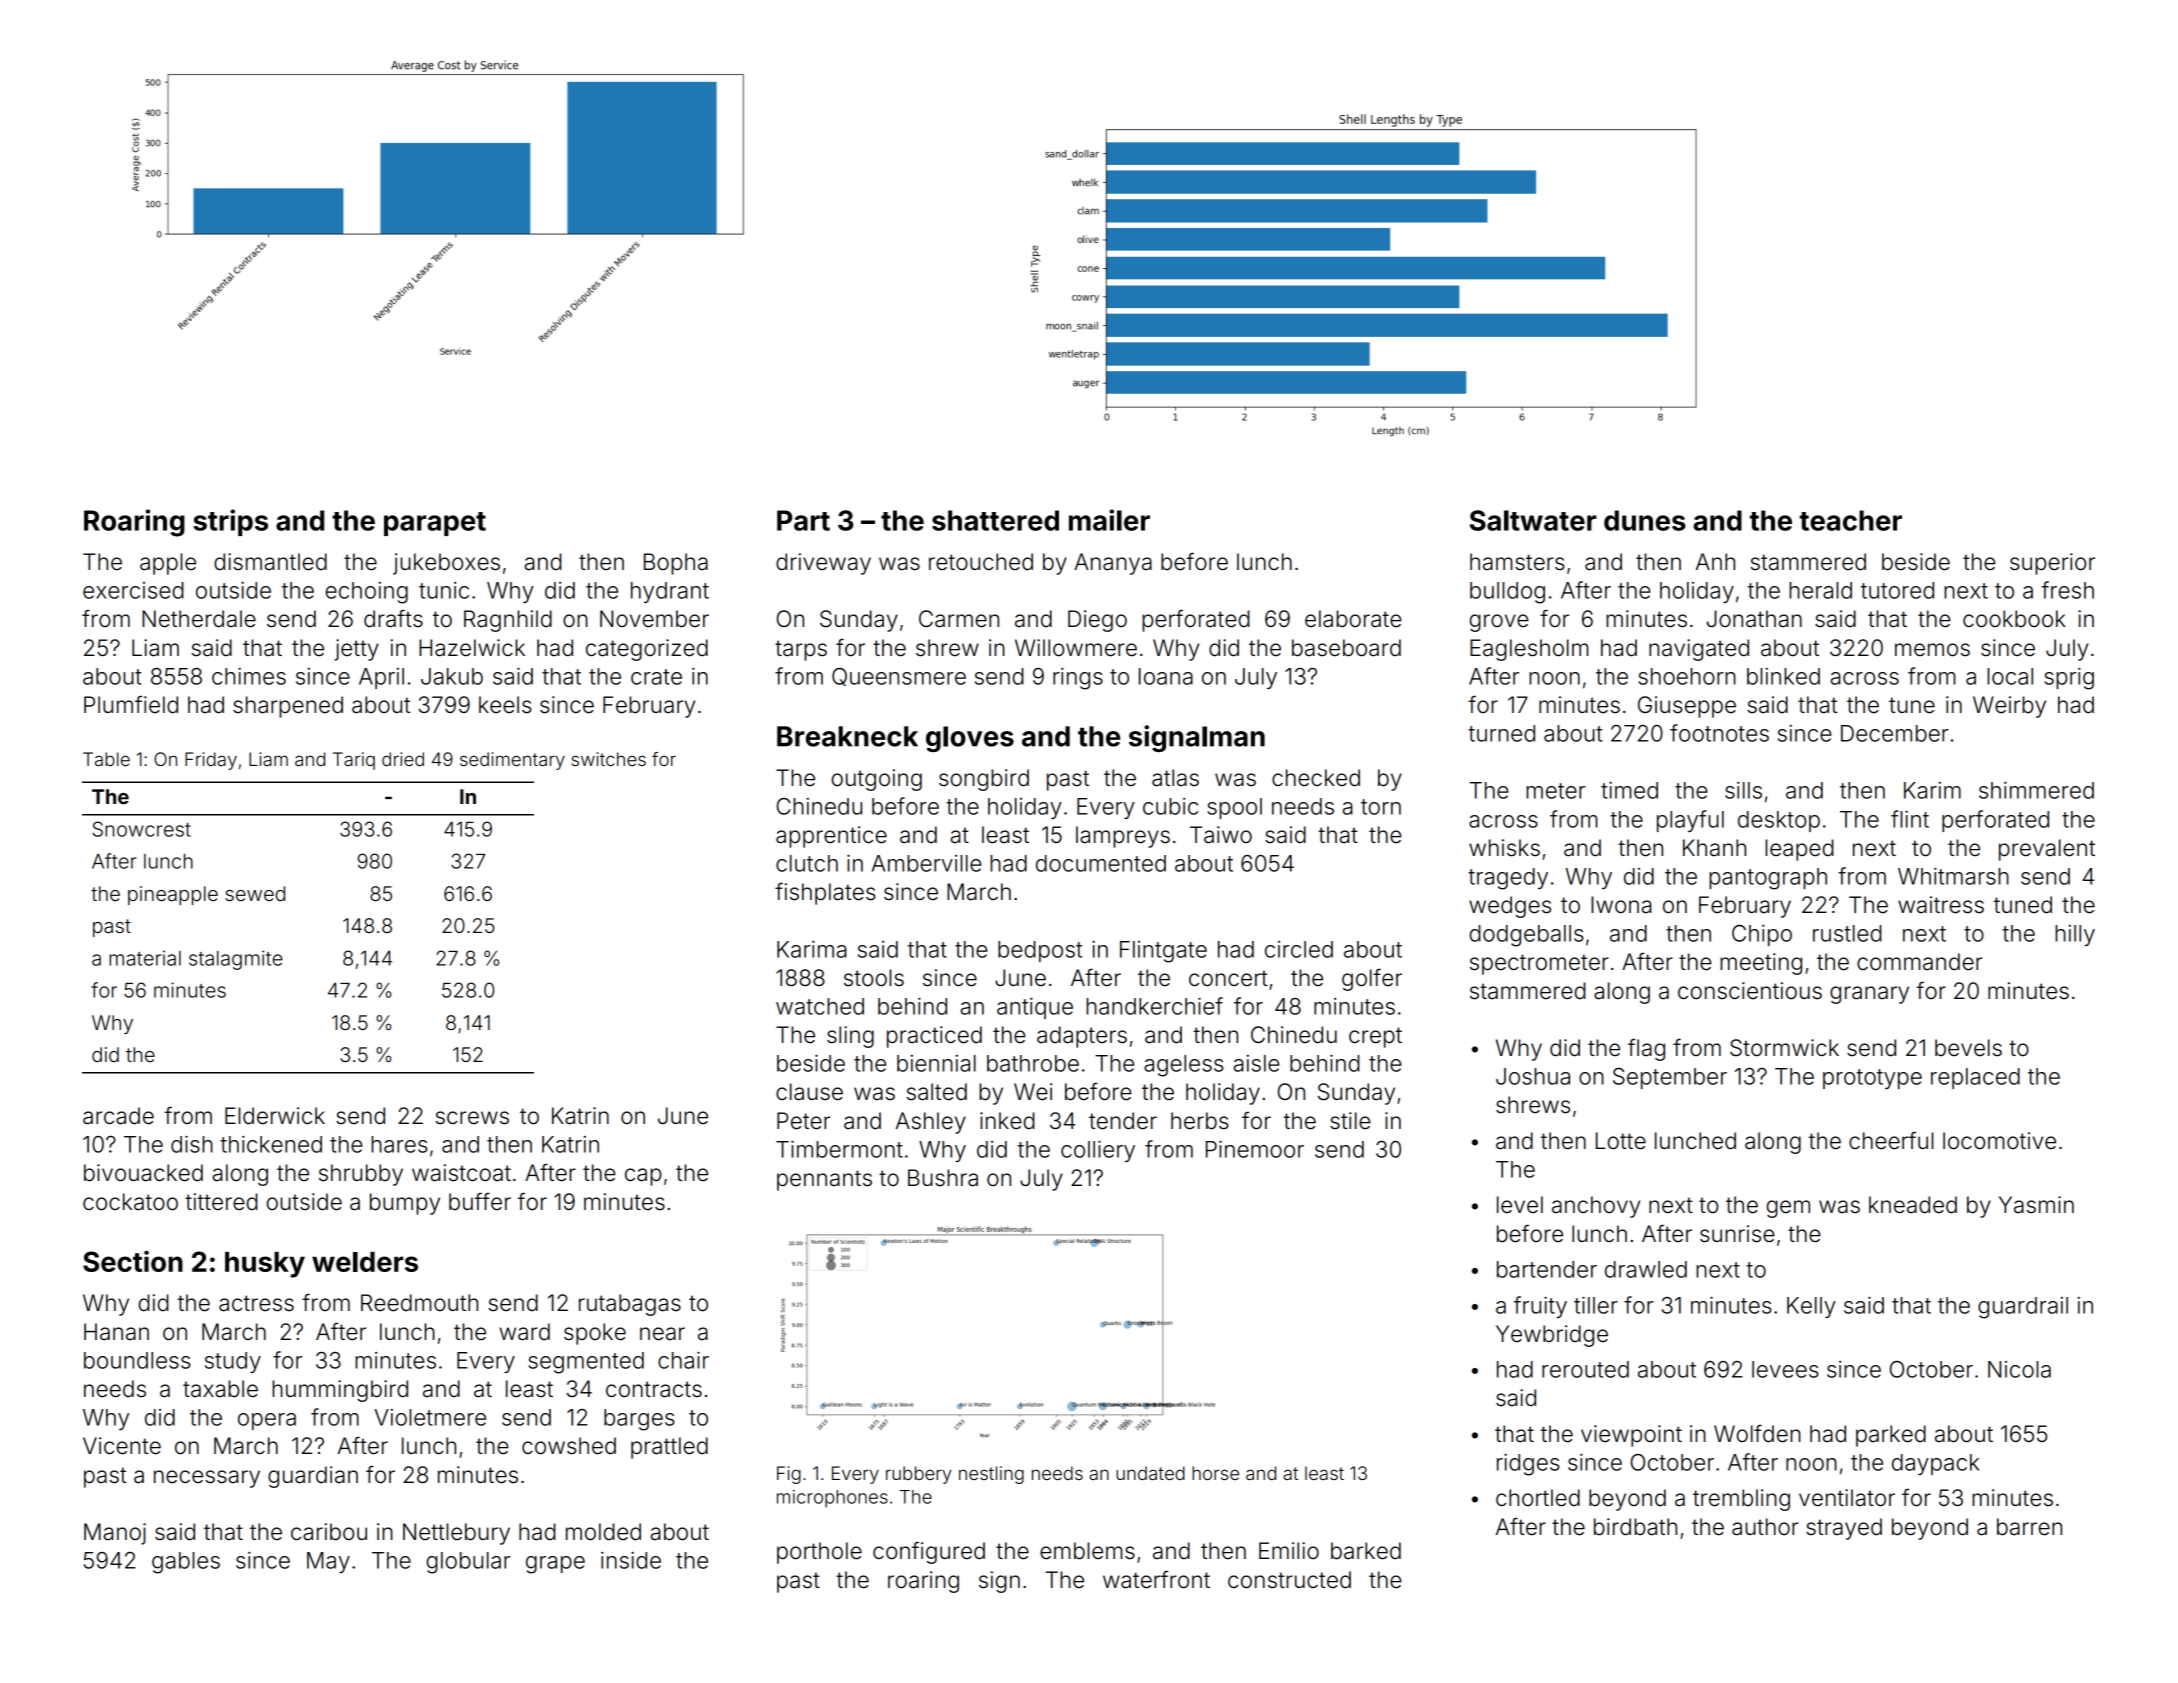  I want to click on Part, so click(803, 520).
